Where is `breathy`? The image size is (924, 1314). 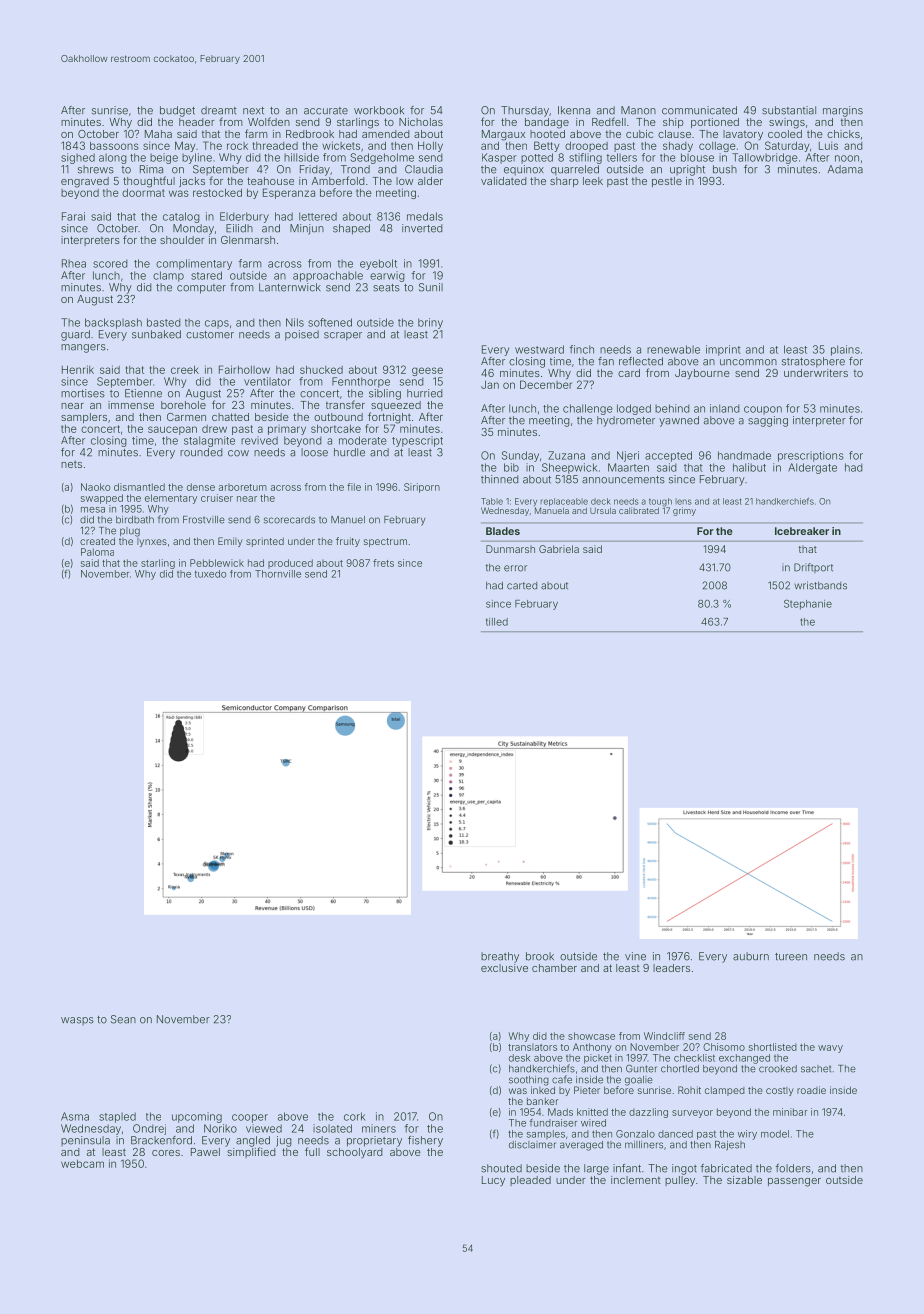 breathy is located at coordinates (500, 957).
